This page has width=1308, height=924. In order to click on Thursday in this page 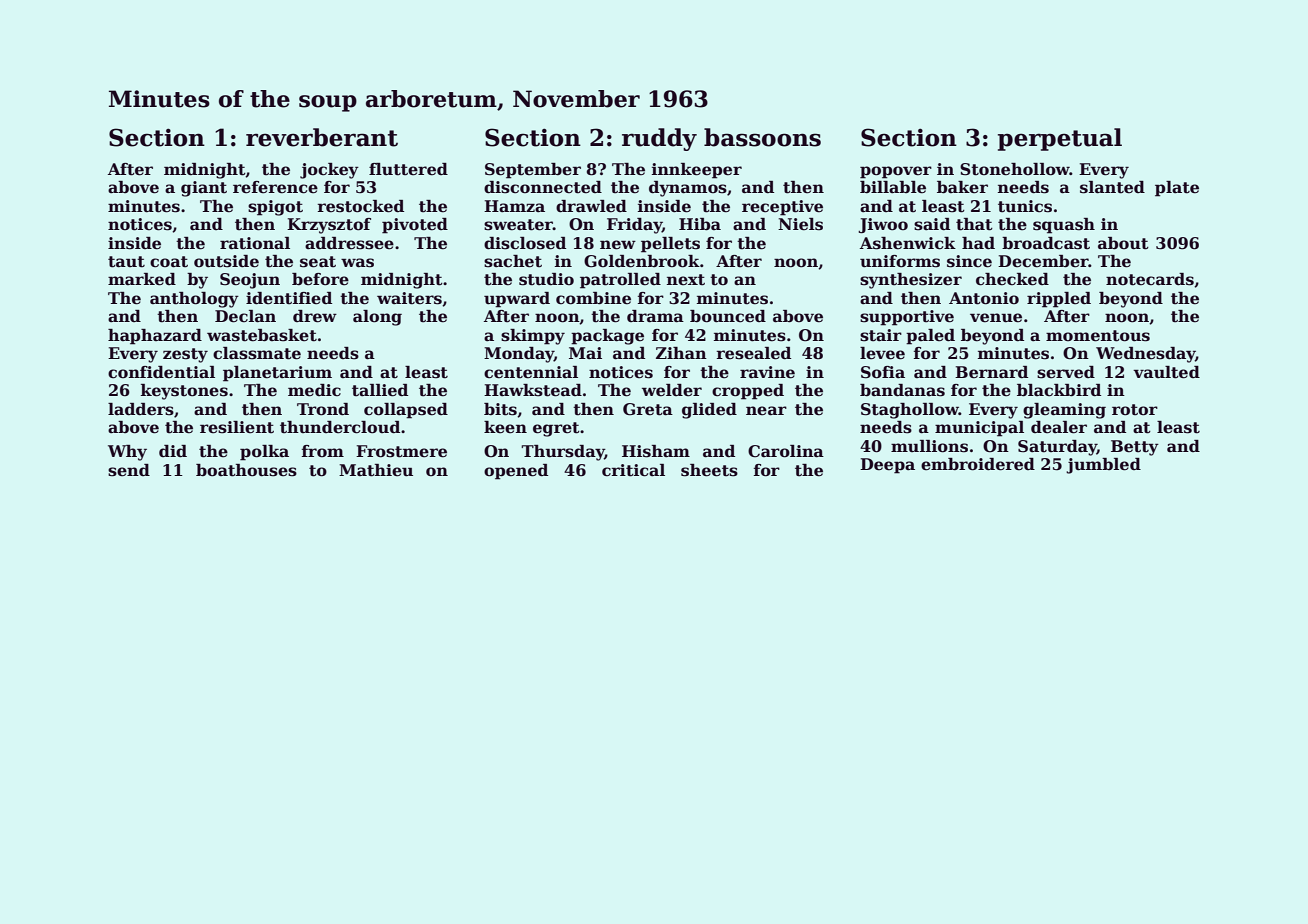, I will do `click(563, 453)`.
